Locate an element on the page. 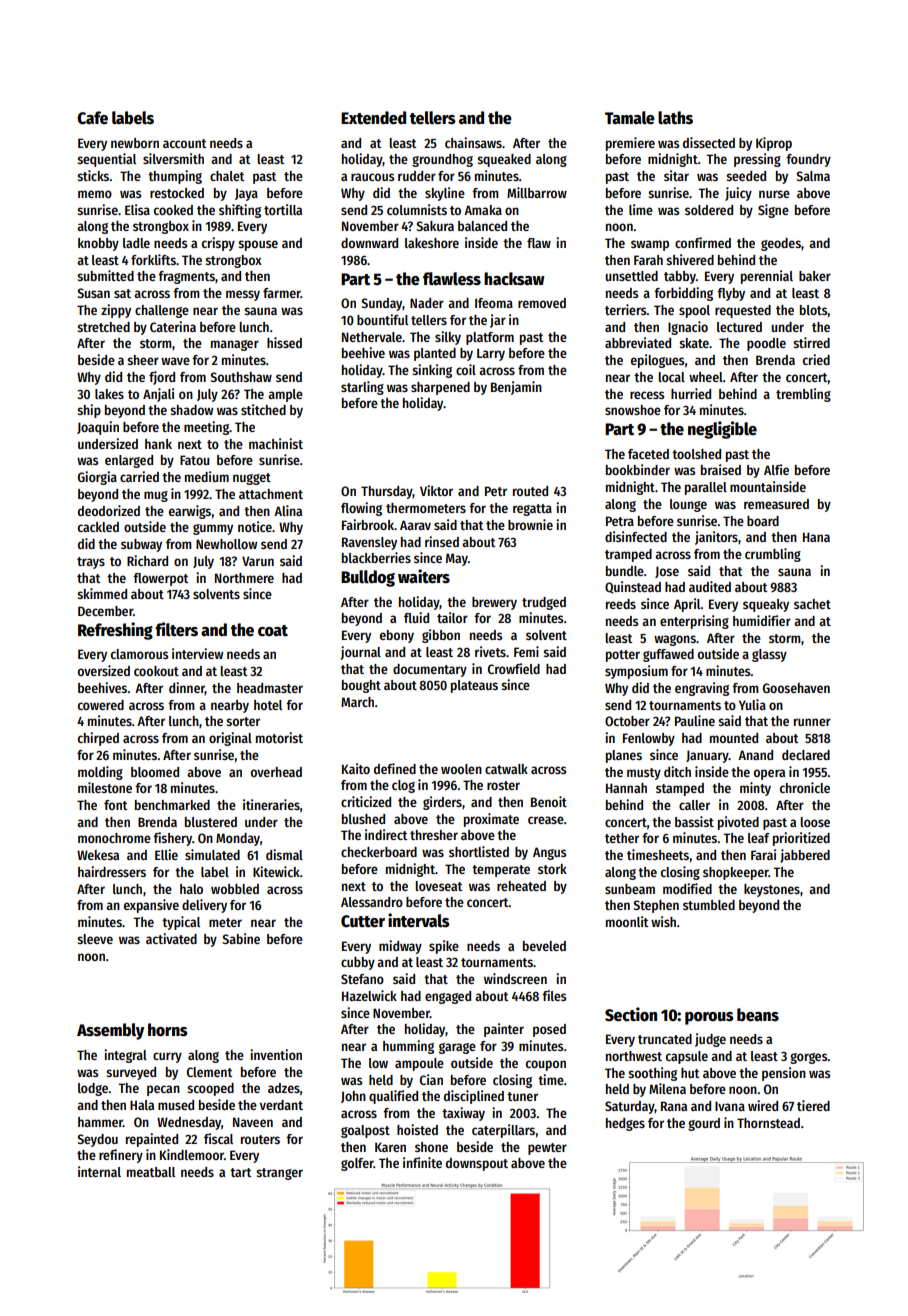 The image size is (908, 1316). Kiprop is located at coordinates (774, 144).
